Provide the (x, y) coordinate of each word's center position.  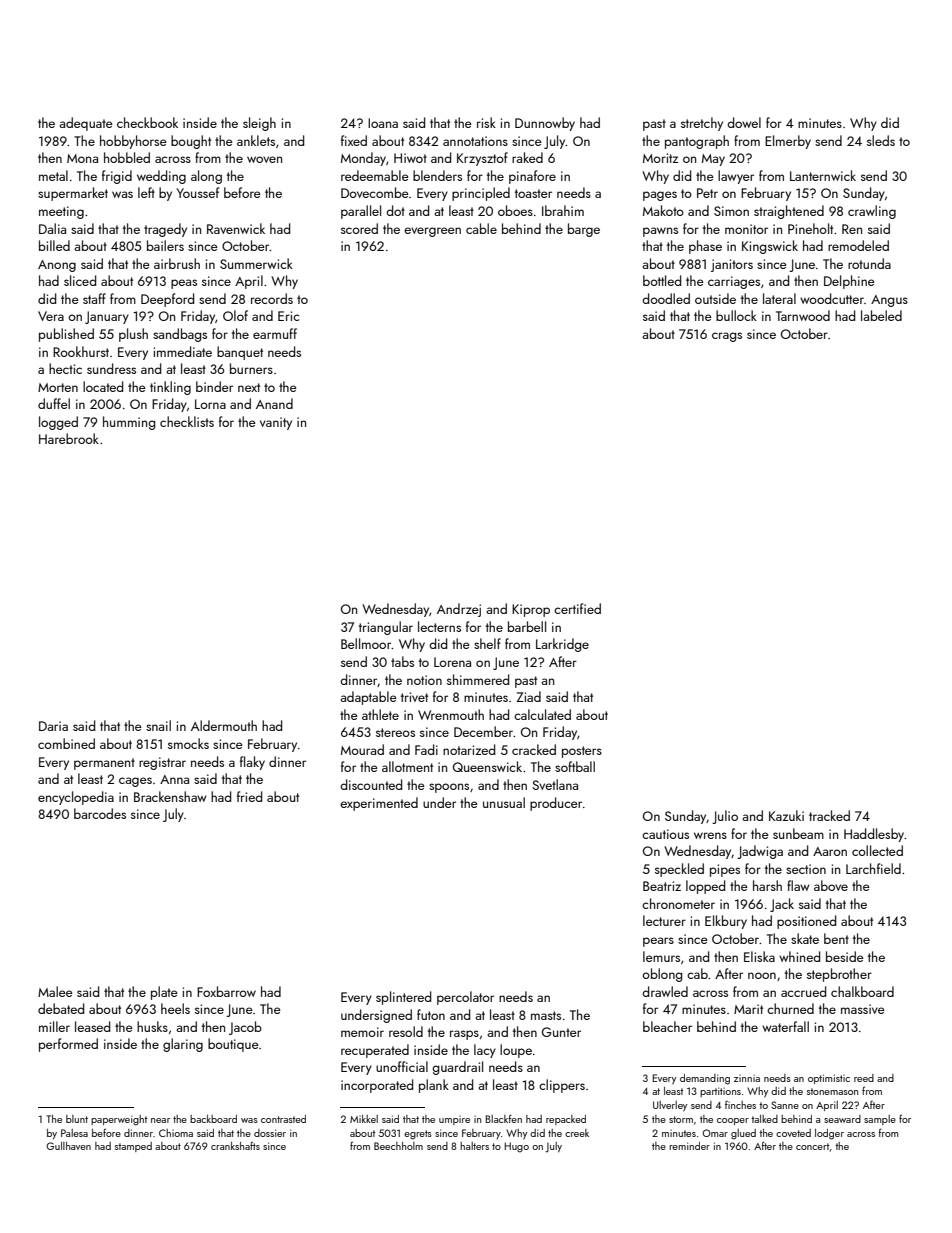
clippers (562, 1086)
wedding (161, 177)
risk (486, 122)
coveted (793, 1133)
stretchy (702, 124)
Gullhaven (68, 1146)
